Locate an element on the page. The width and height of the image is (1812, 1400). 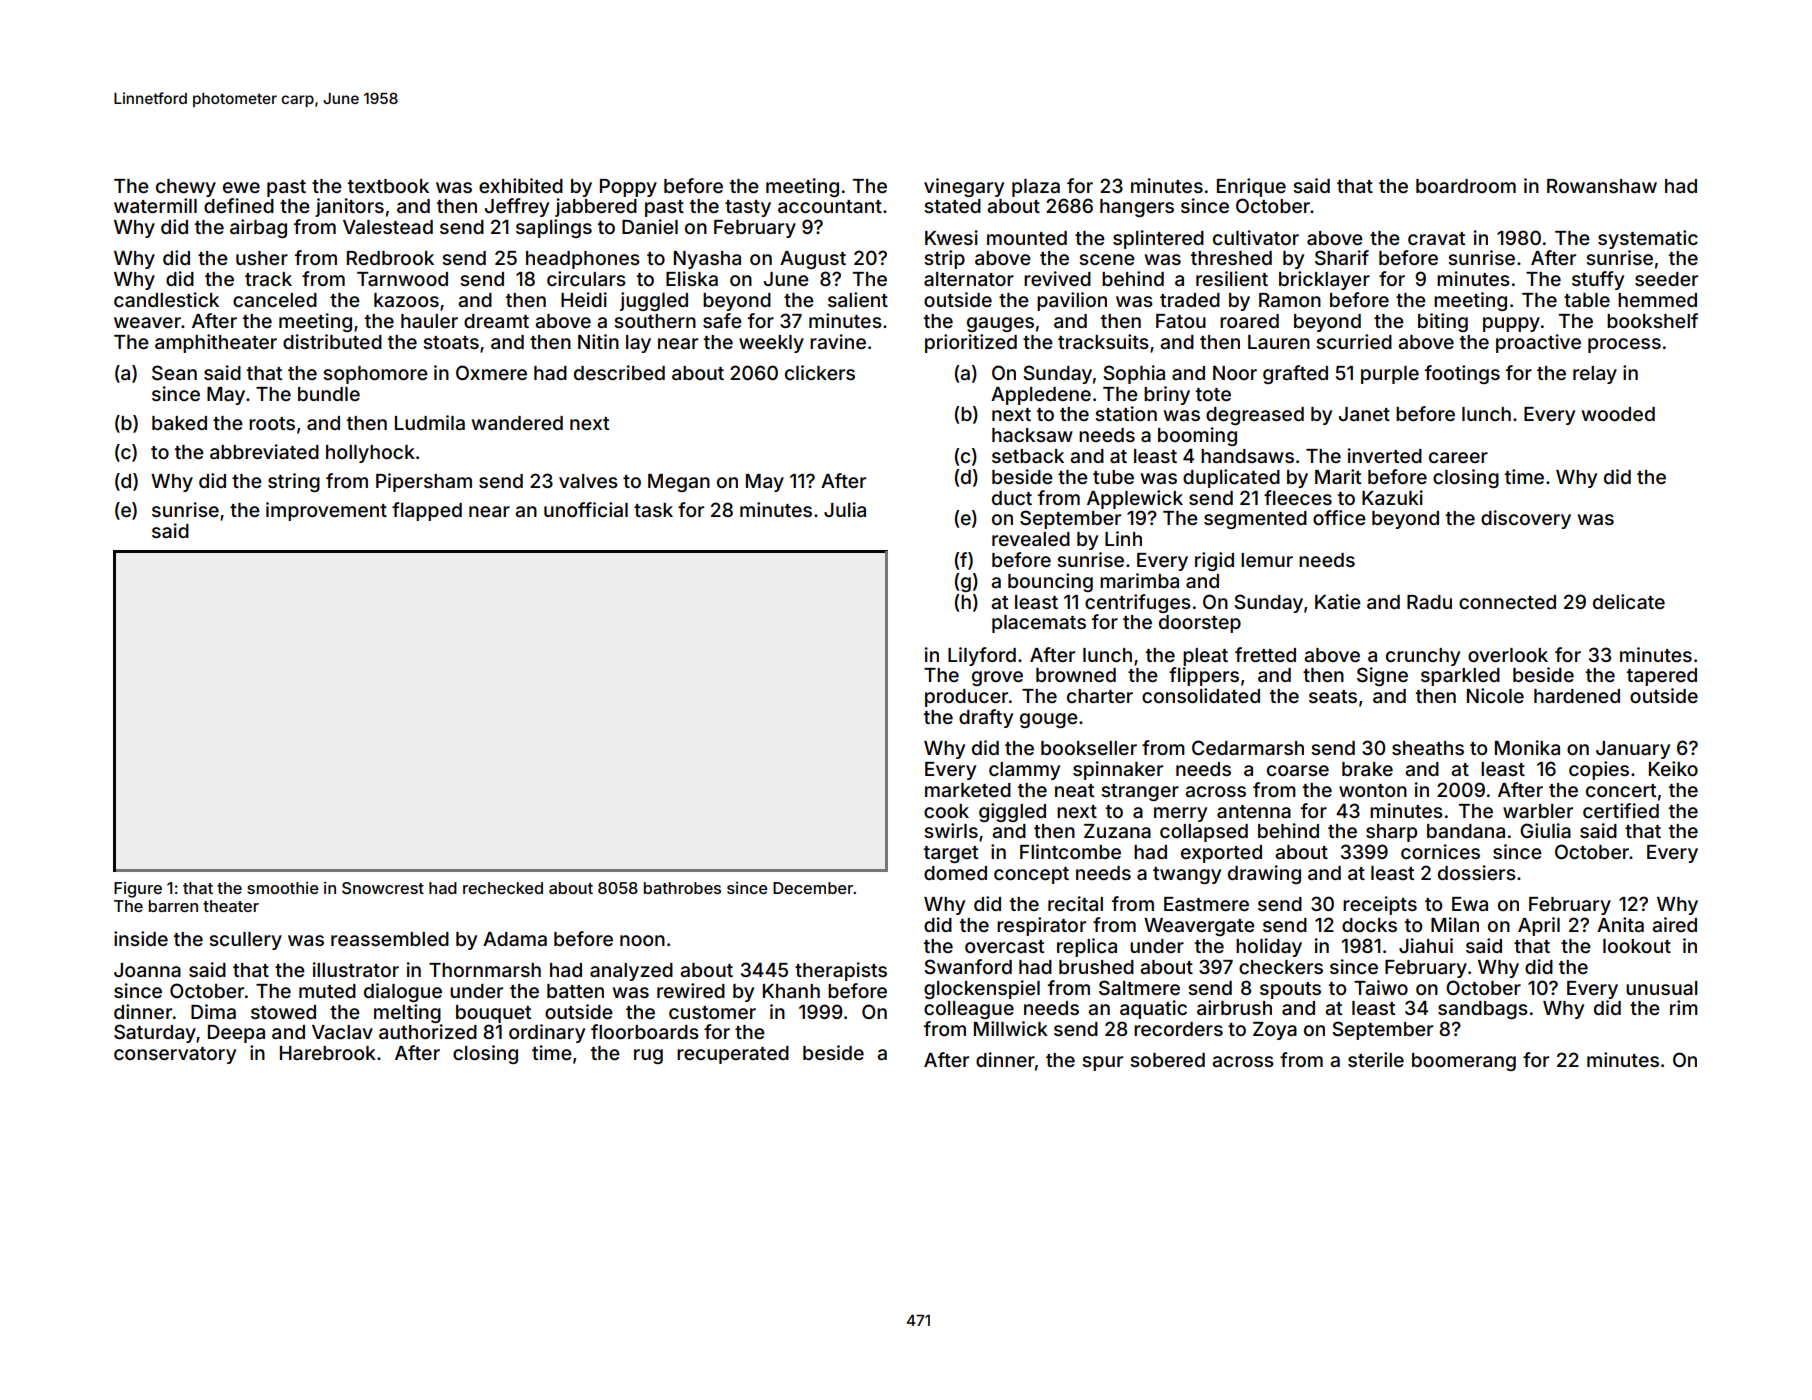
rechecked is located at coordinates (503, 888).
